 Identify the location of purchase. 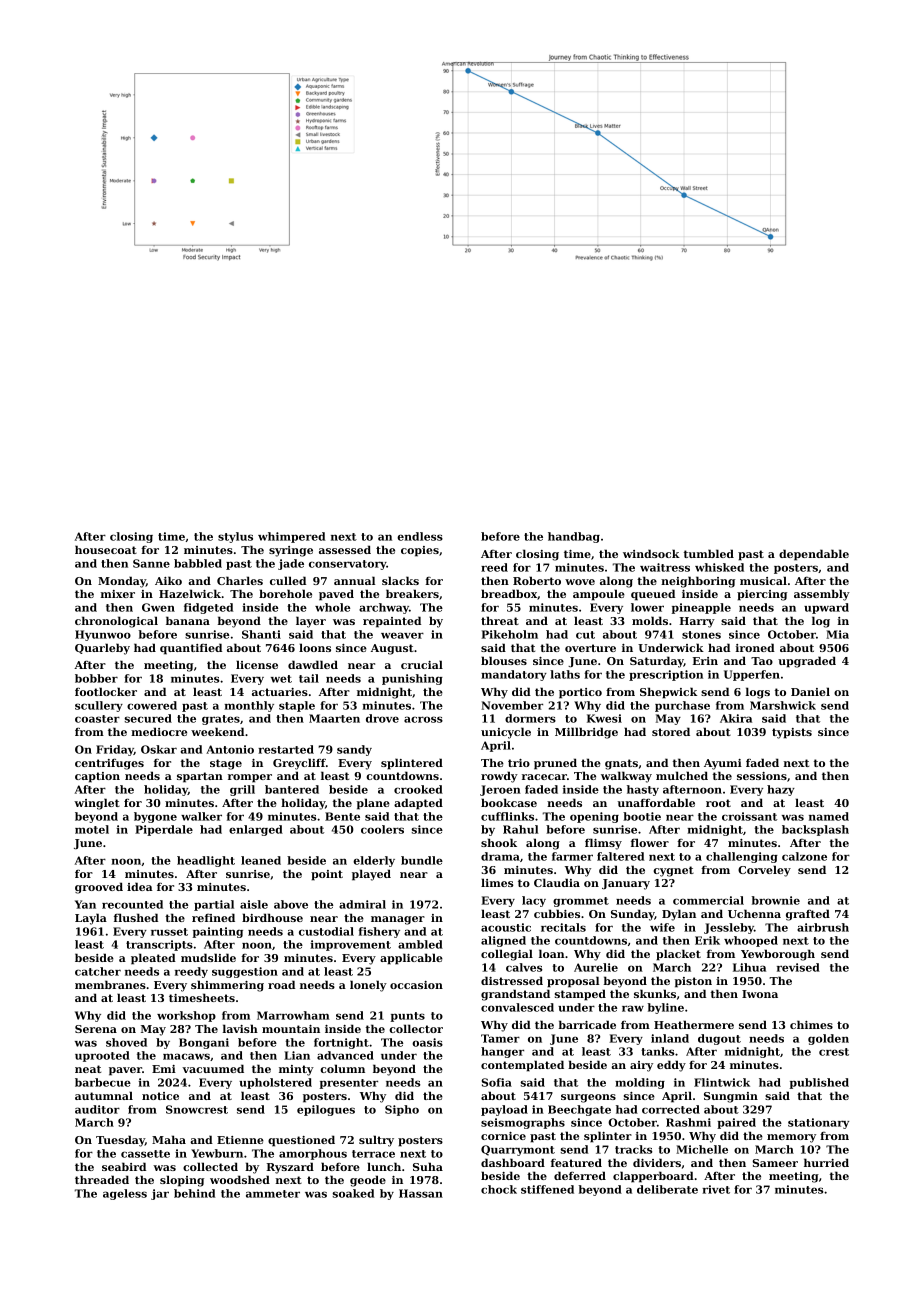
(682, 706).
